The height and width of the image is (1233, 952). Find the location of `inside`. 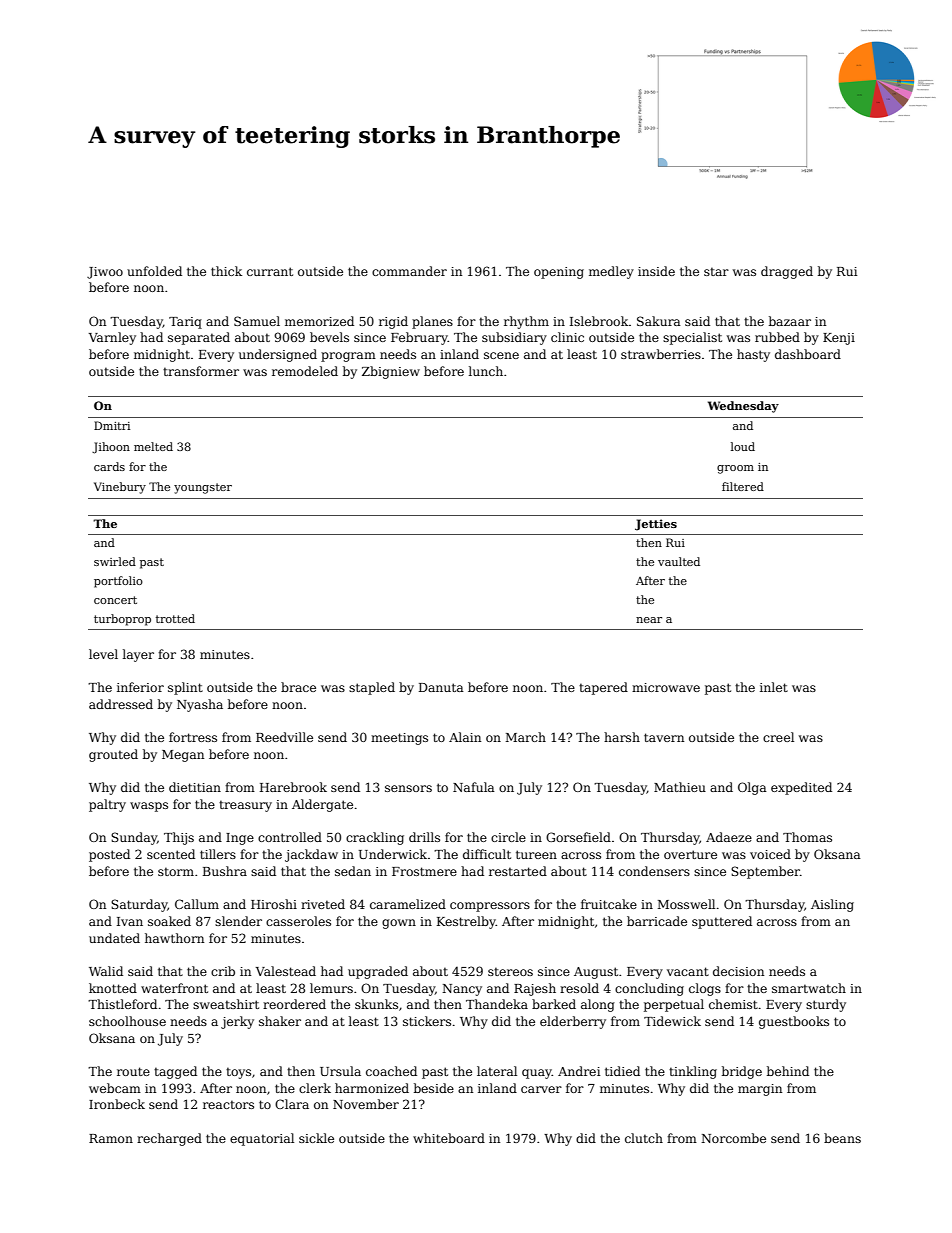

inside is located at coordinates (656, 271).
